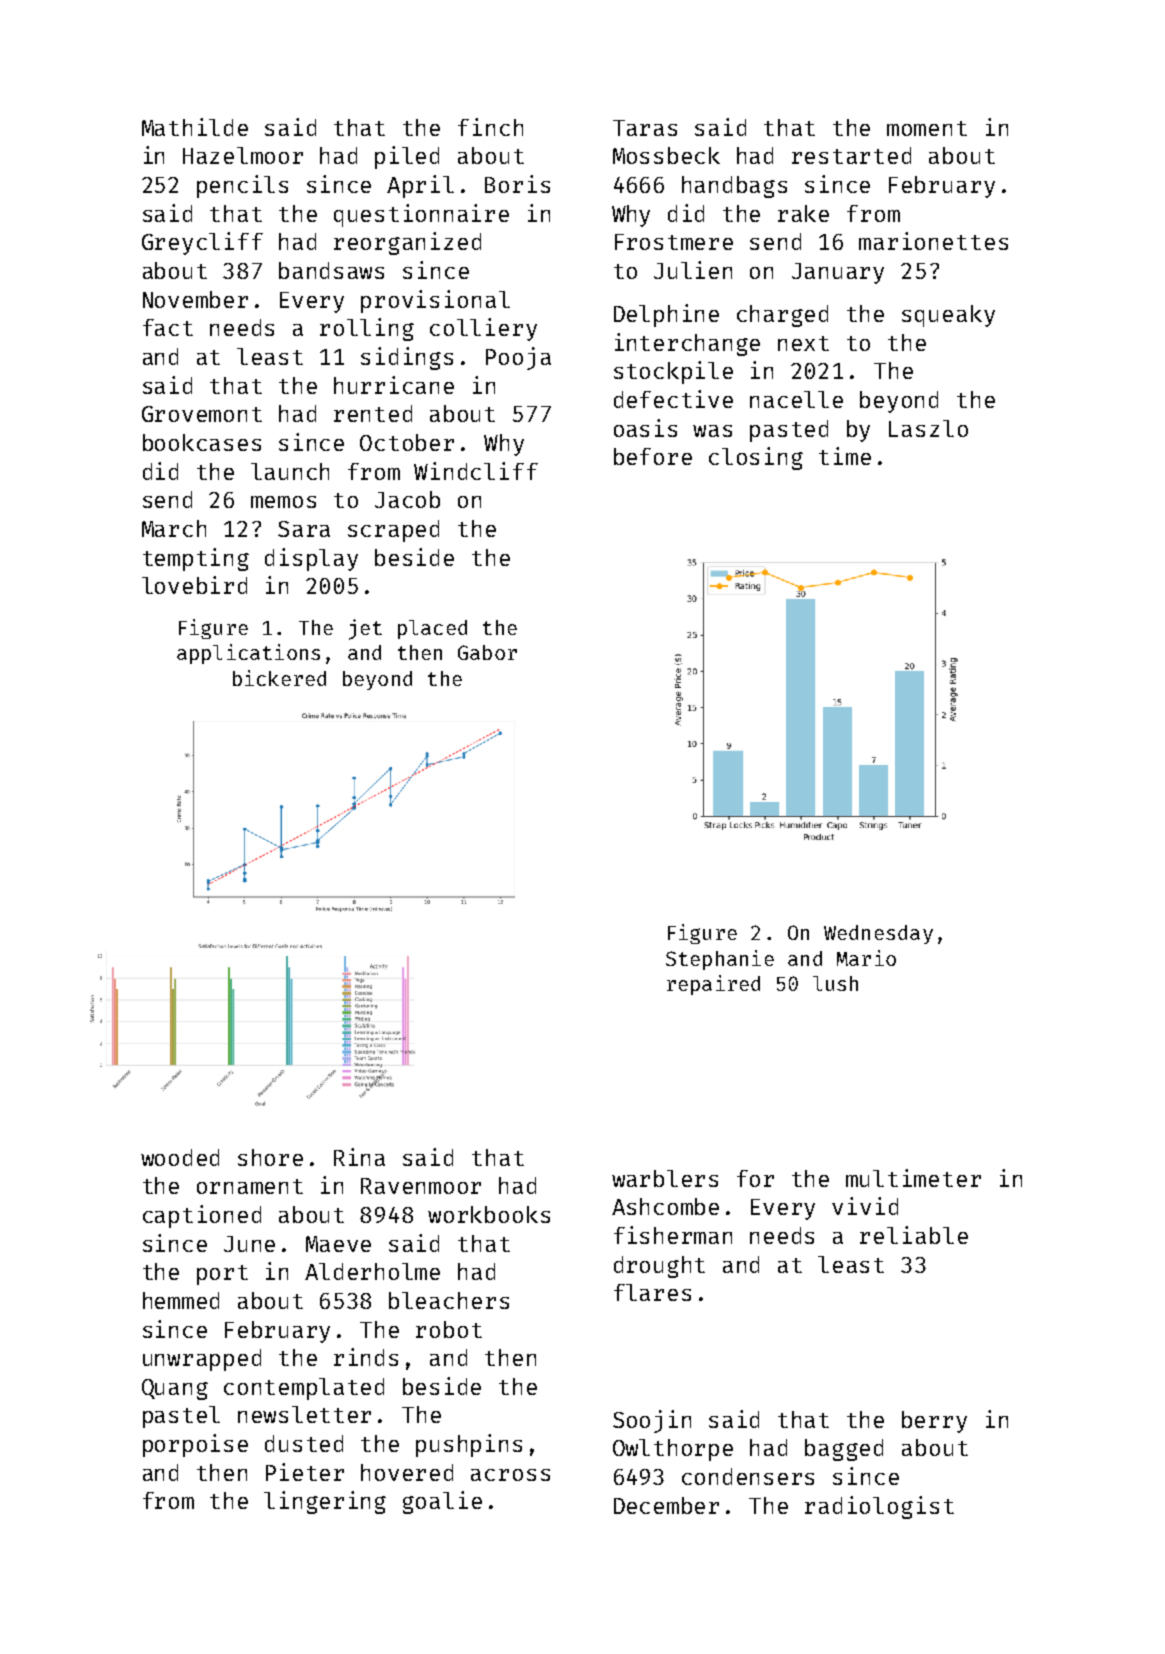  Describe the element at coordinates (476, 471) in the screenshot. I see `Windcliff` at that location.
